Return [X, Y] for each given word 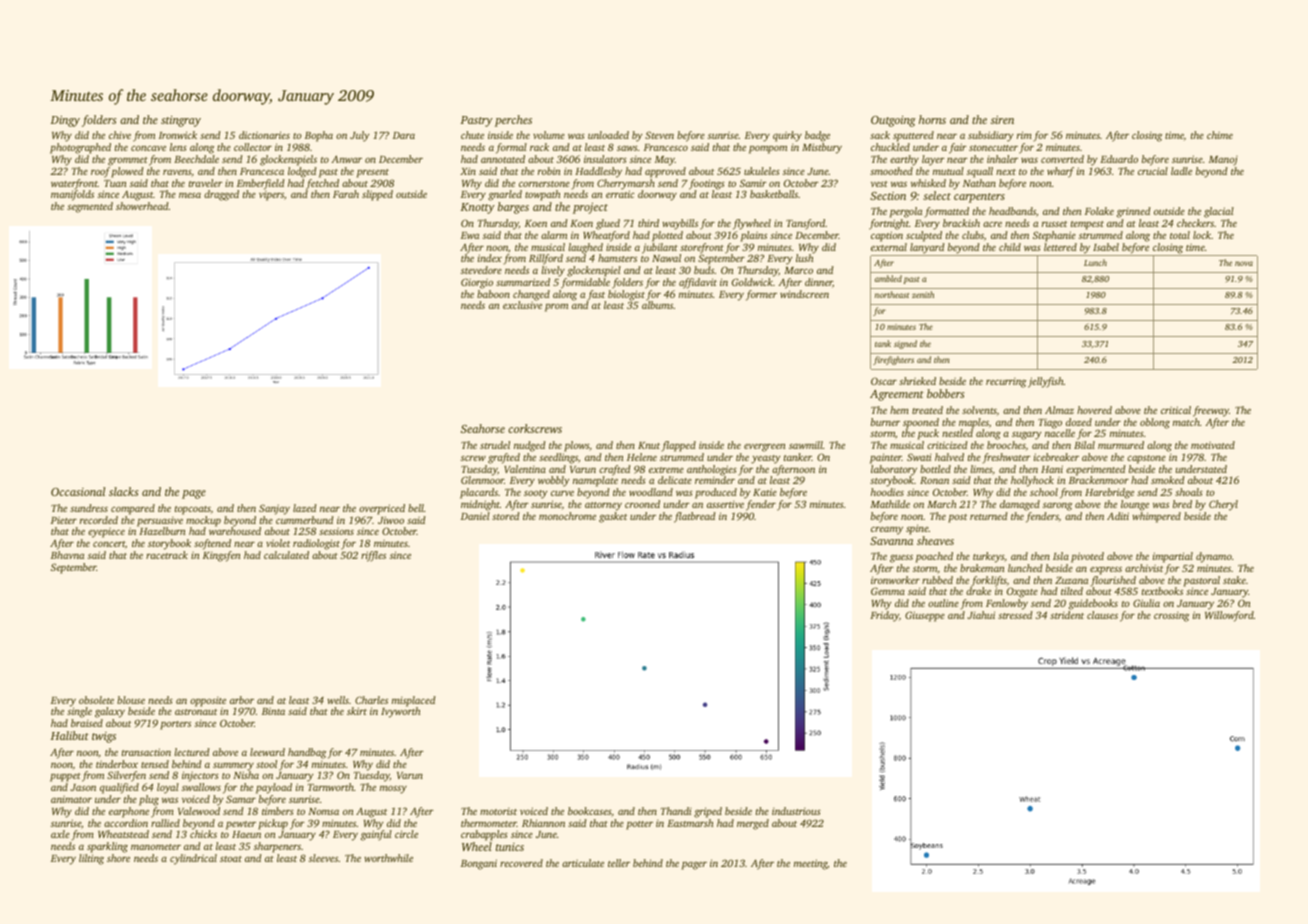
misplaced [414, 701]
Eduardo [1119, 159]
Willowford [1229, 616]
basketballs [774, 194]
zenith [923, 294]
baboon [493, 294]
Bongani [479, 864]
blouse [131, 700]
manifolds [72, 195]
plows [577, 446]
